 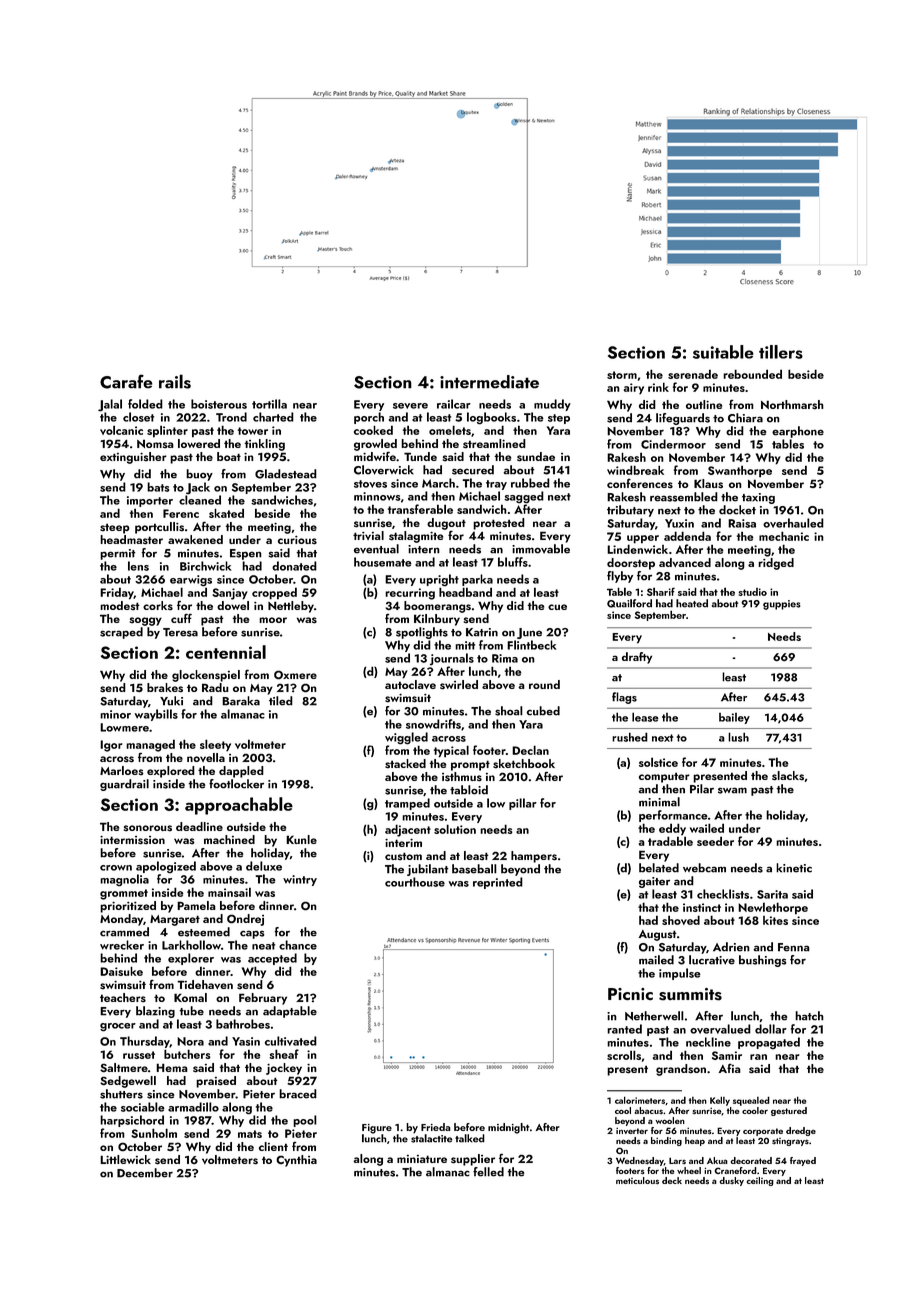 What do you see at coordinates (250, 1134) in the screenshot?
I see `mats` at bounding box center [250, 1134].
